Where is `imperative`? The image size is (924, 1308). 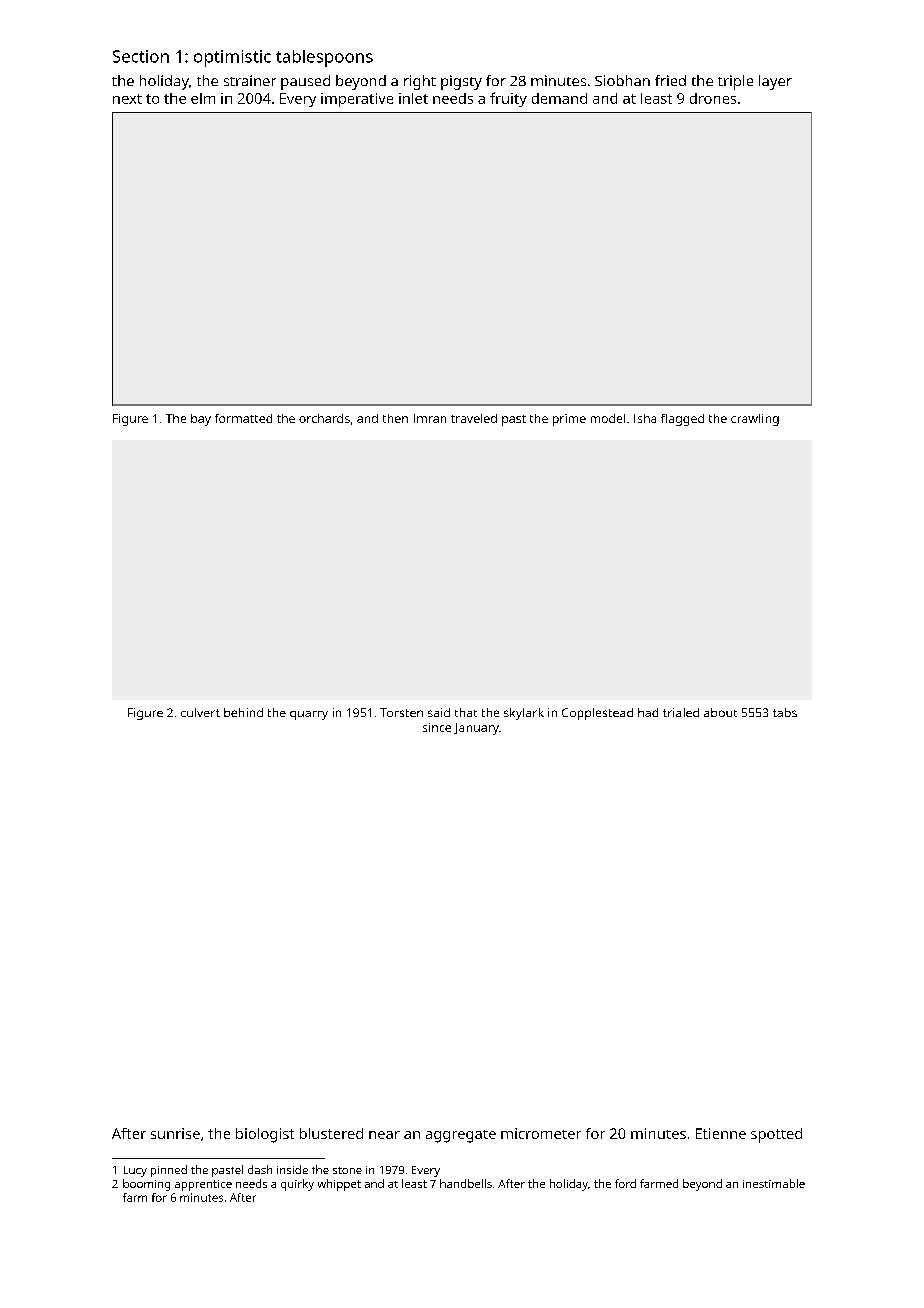
imperative is located at coordinates (357, 100).
